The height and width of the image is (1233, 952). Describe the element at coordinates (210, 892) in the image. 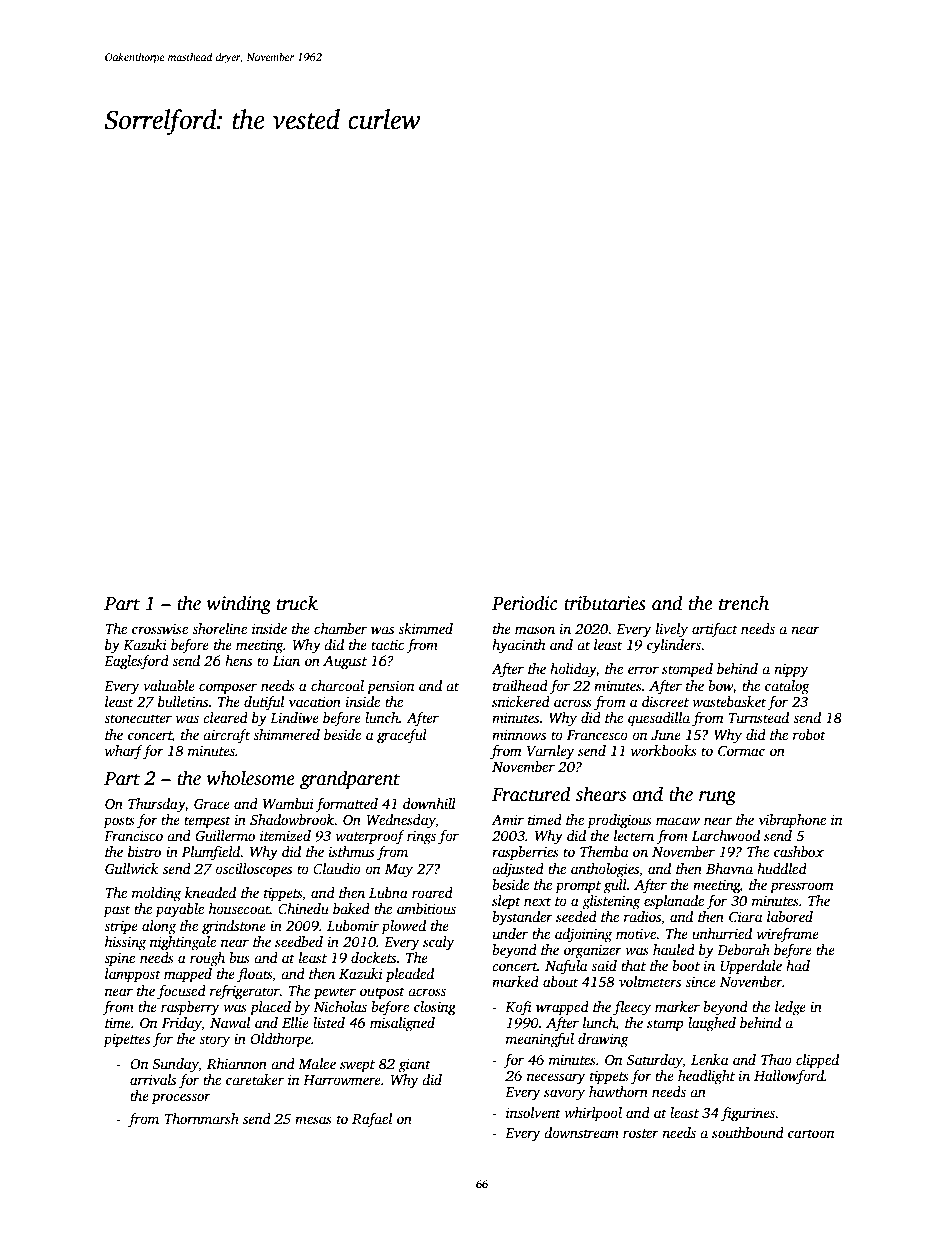

I see `kneaded` at that location.
